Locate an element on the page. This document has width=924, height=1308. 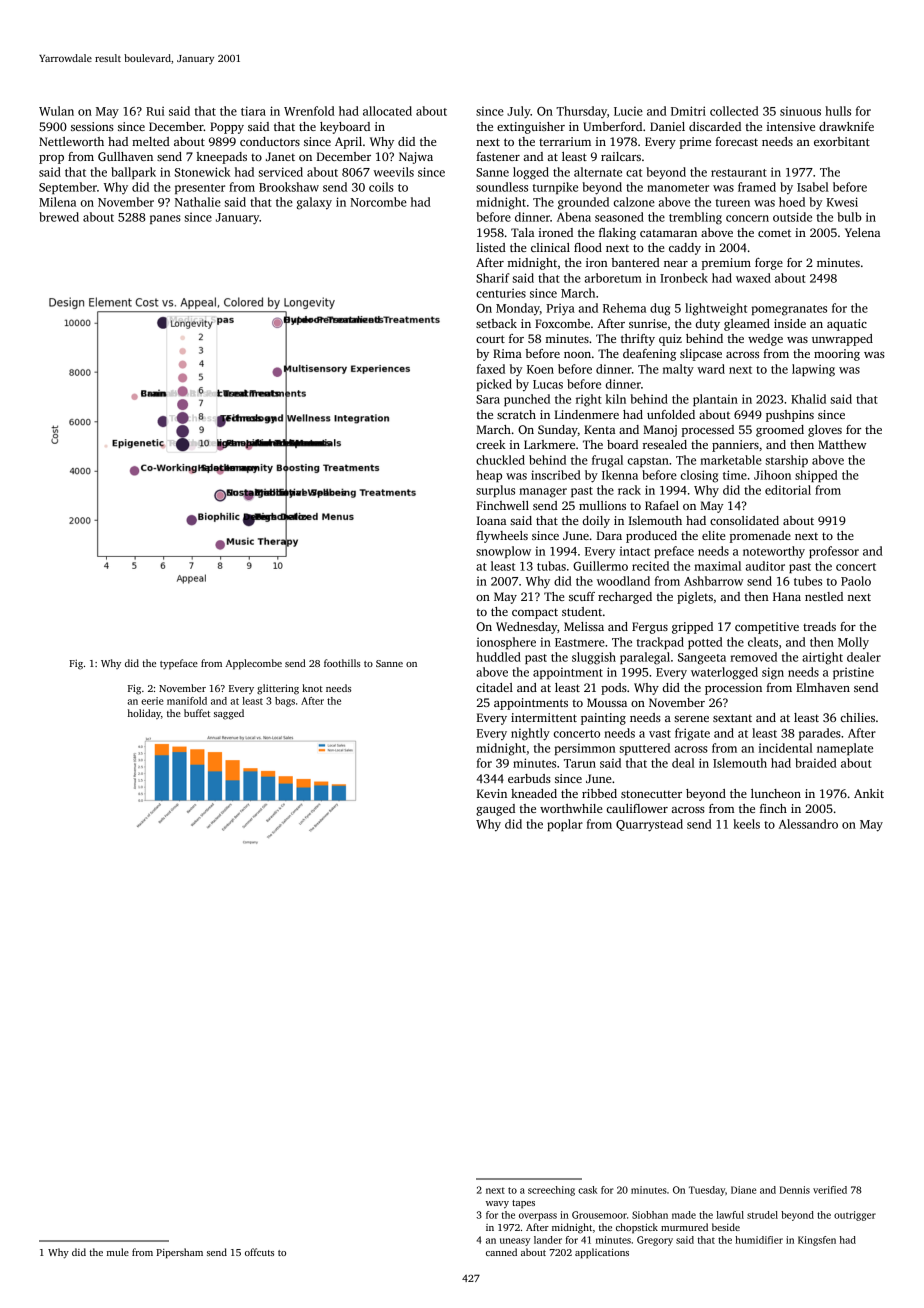
painting is located at coordinates (603, 719).
